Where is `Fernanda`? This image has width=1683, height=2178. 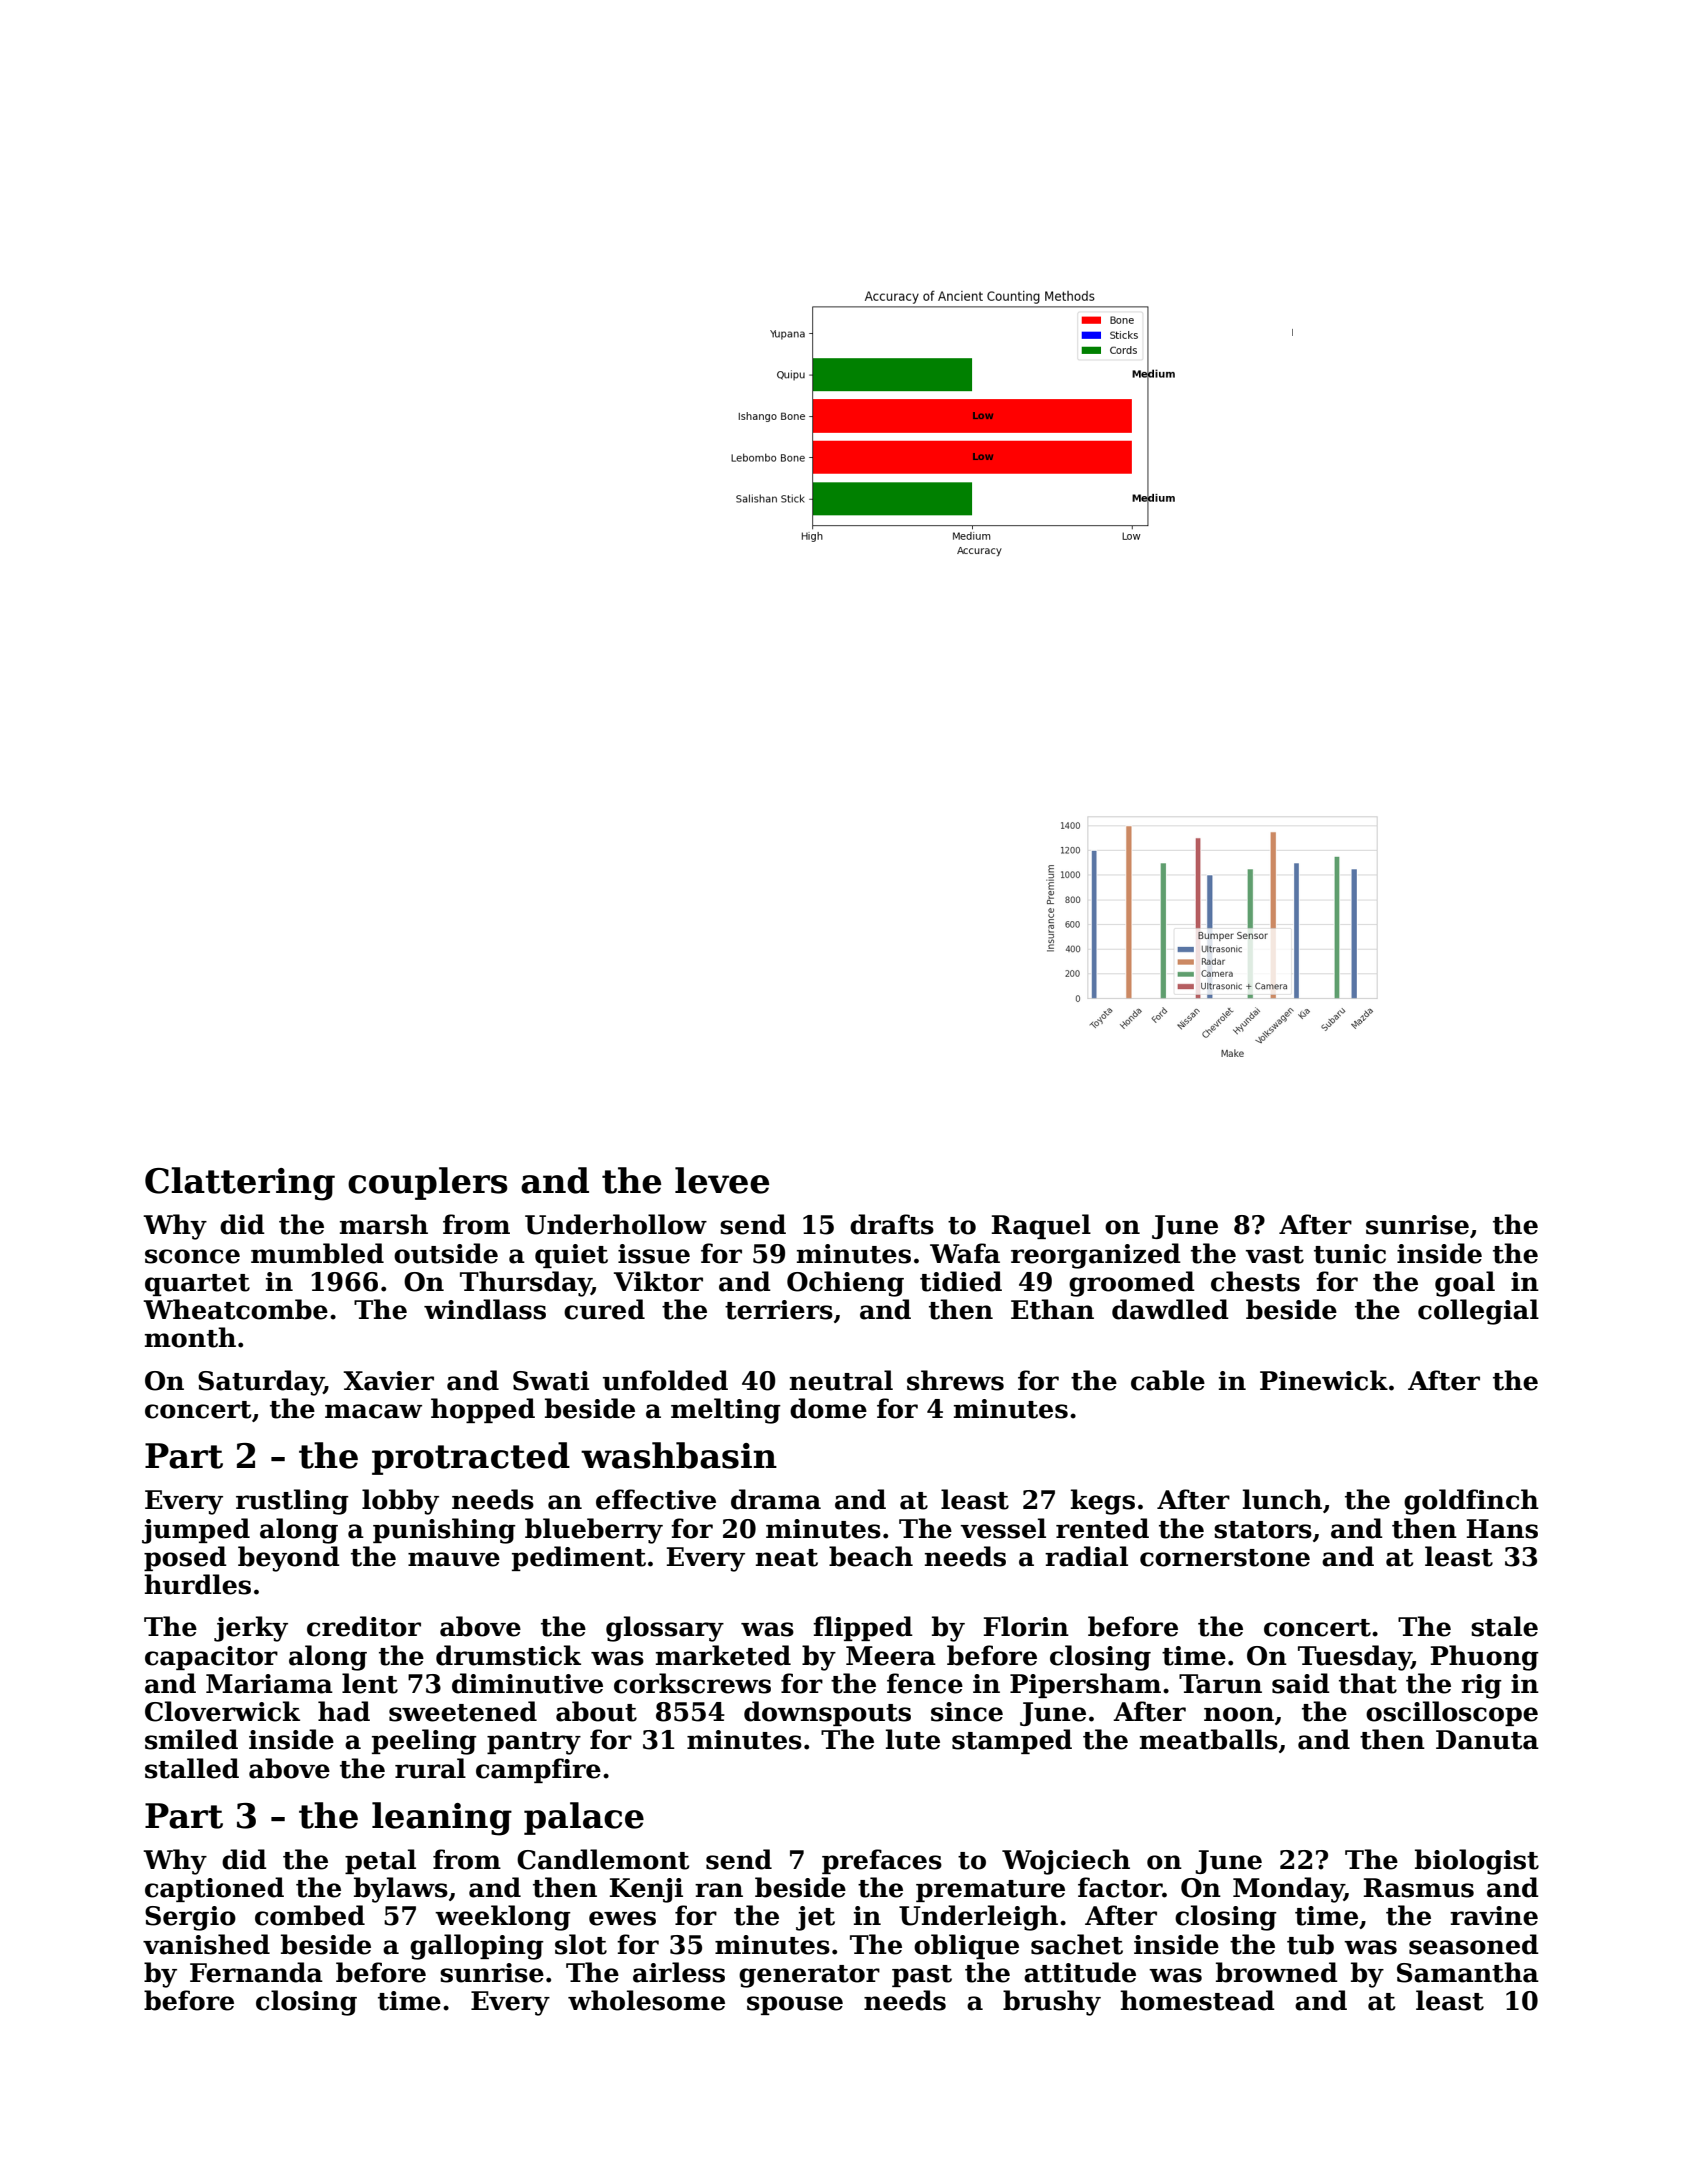 Fernanda is located at coordinates (256, 1972).
